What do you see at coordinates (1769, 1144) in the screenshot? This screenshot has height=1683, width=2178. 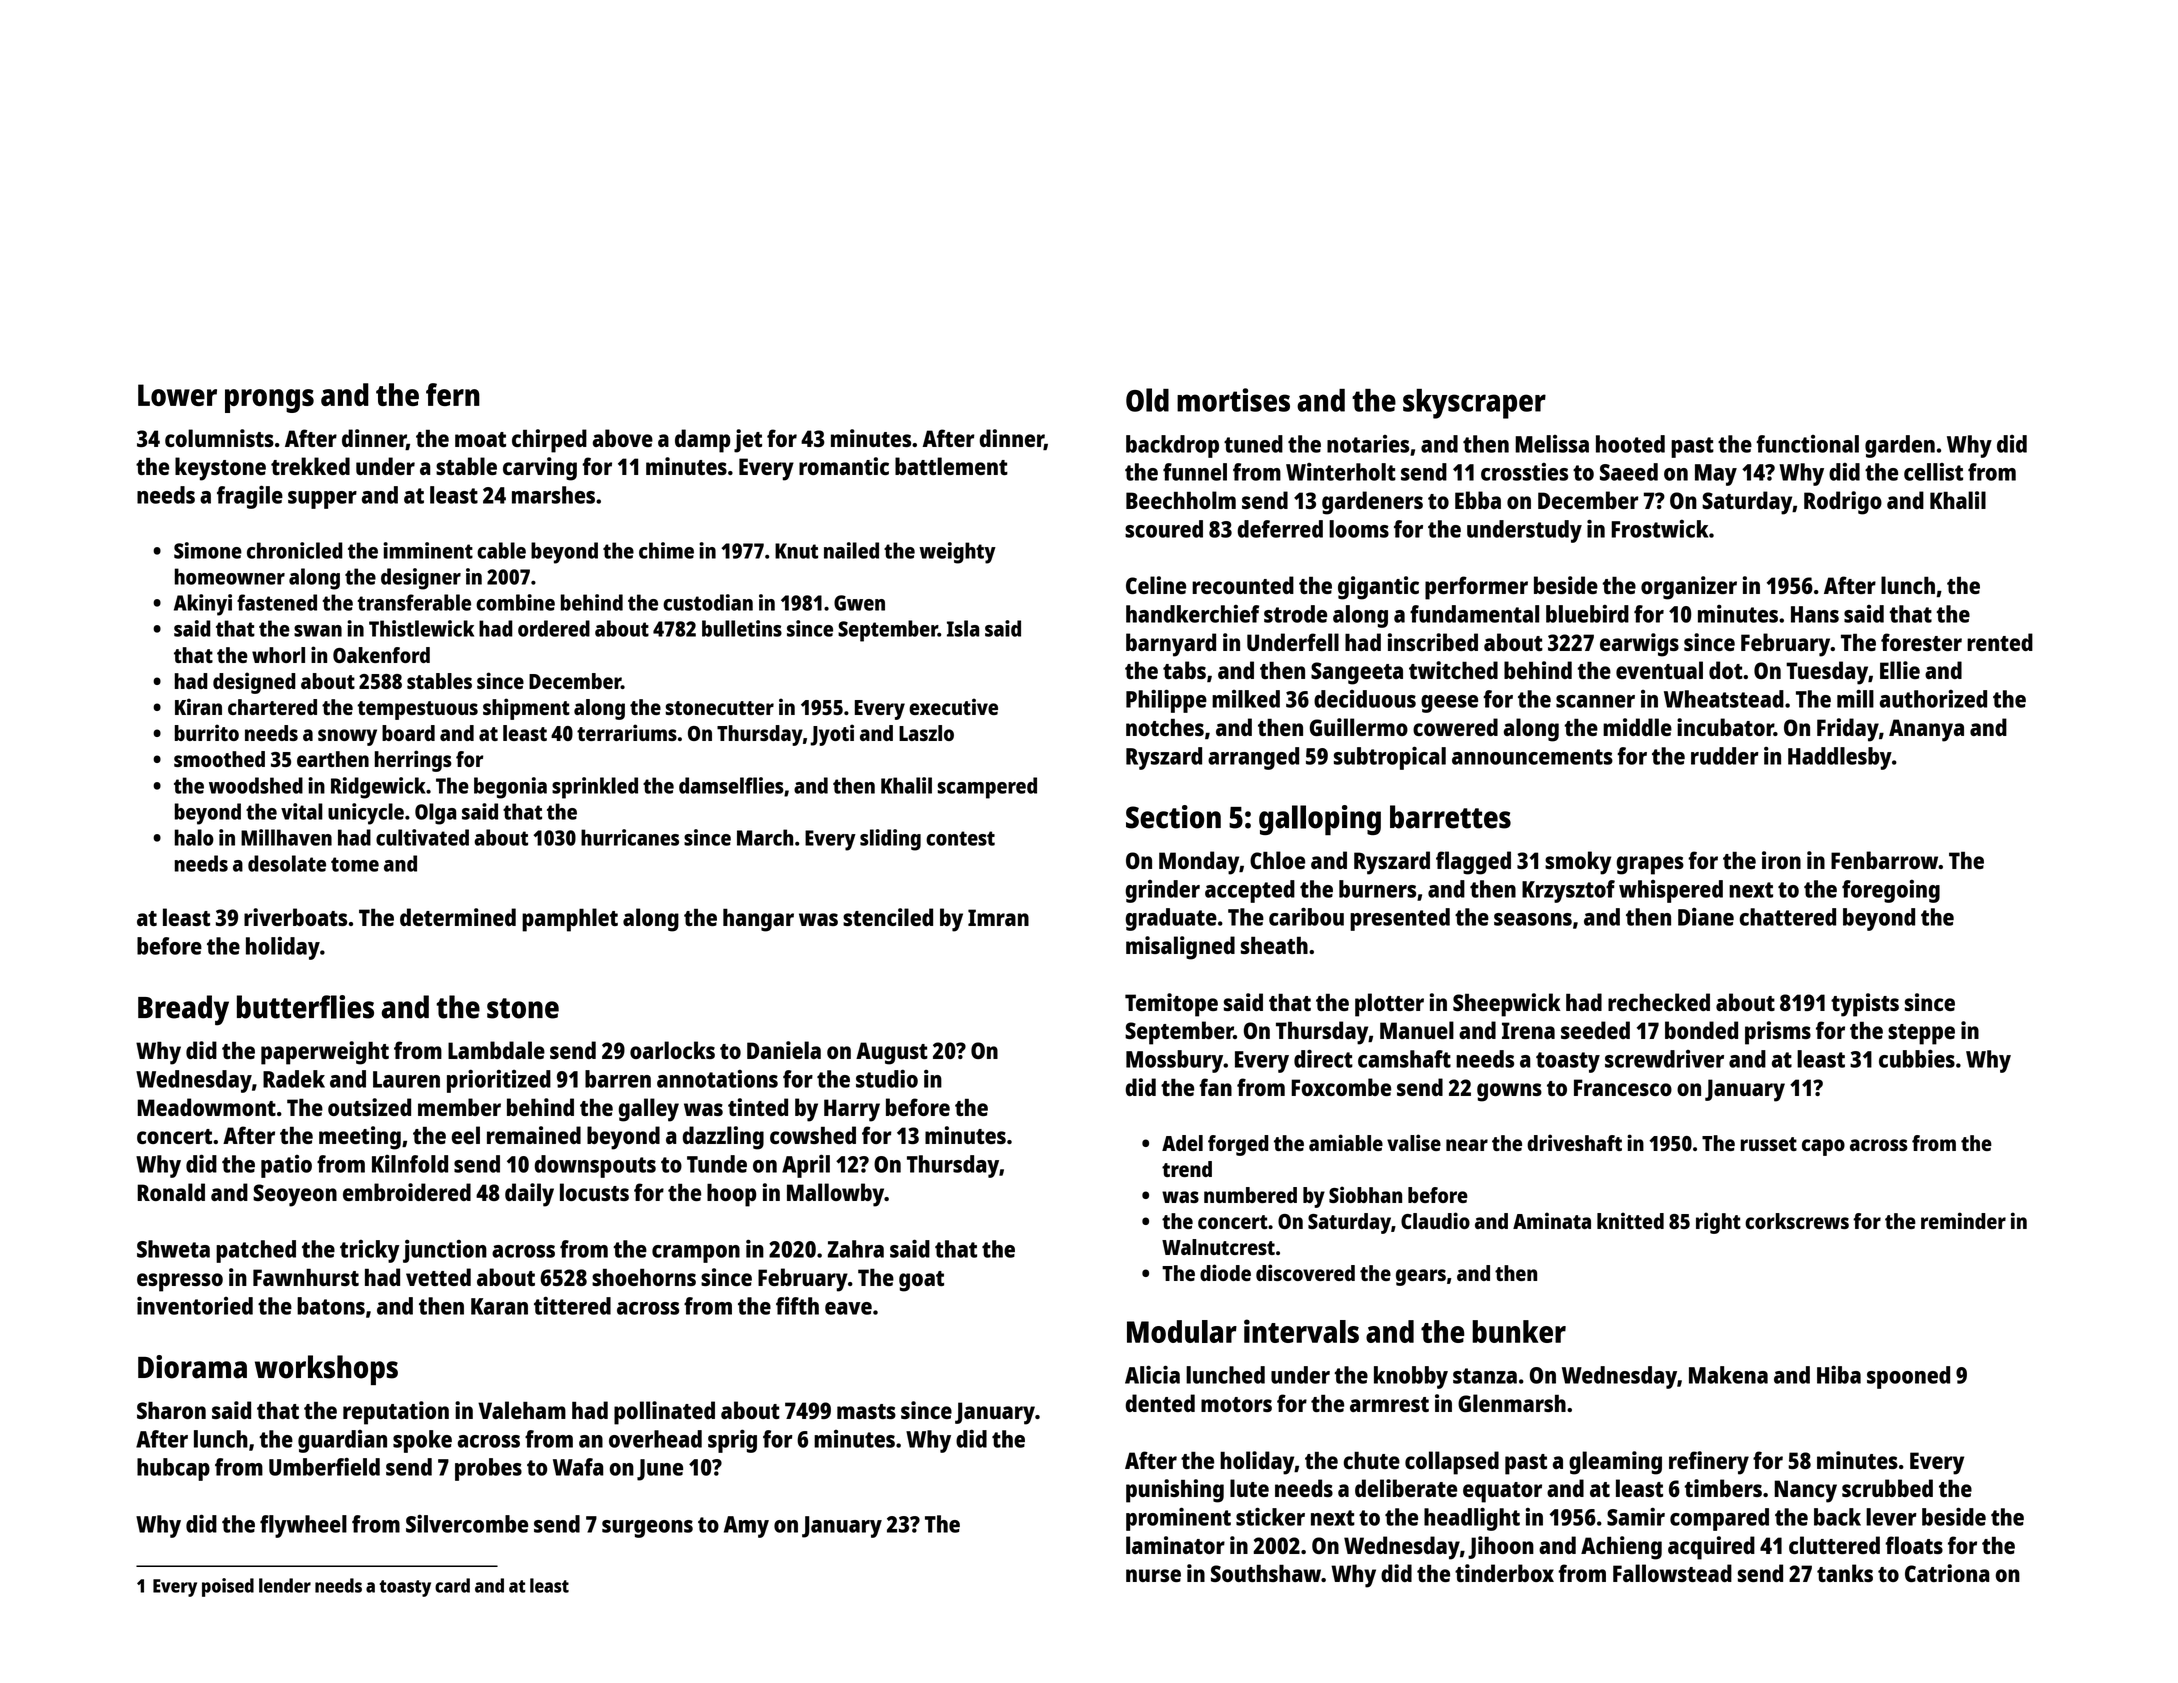 I see `russet` at bounding box center [1769, 1144].
